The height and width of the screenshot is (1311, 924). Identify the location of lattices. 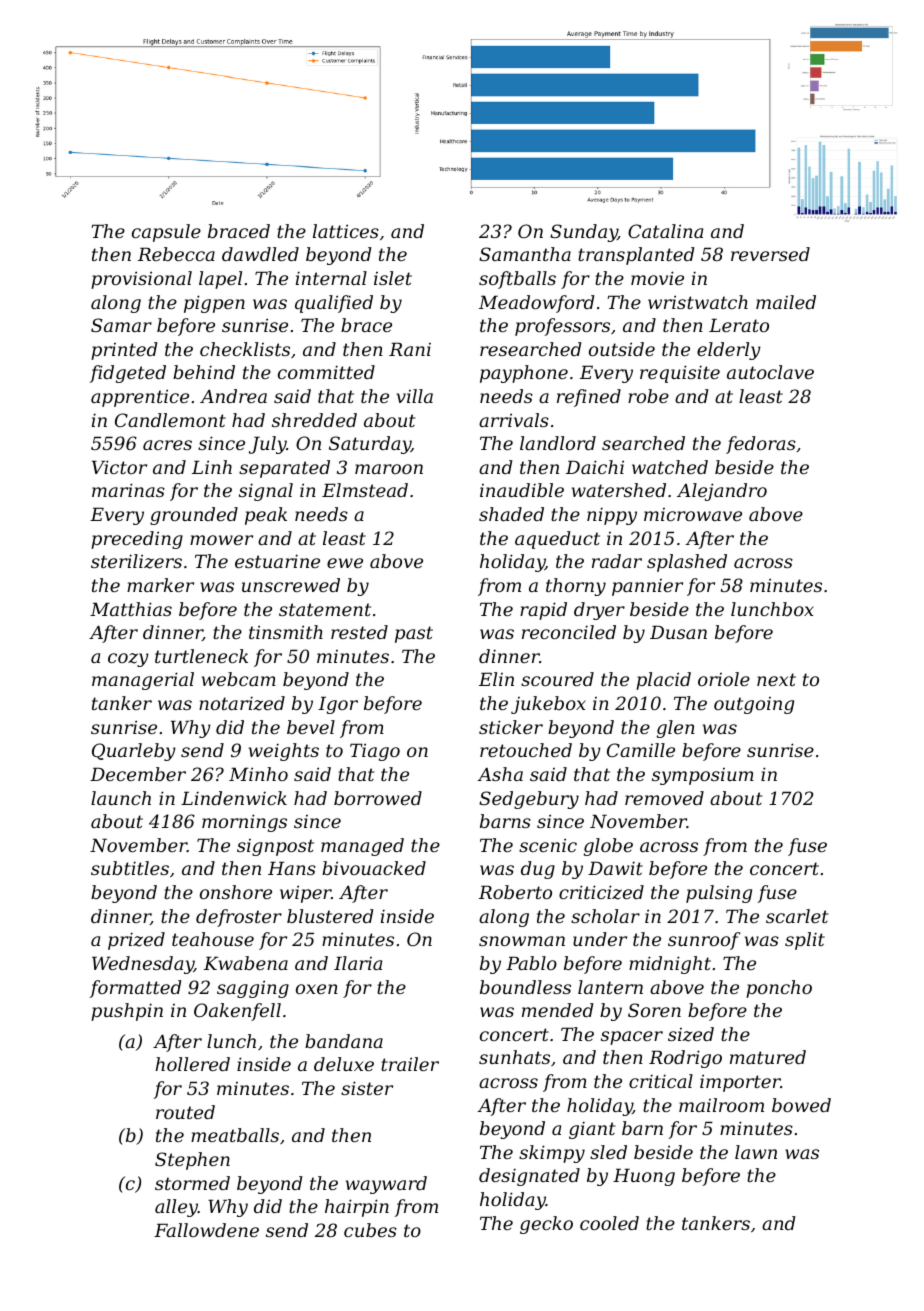
(346, 231).
